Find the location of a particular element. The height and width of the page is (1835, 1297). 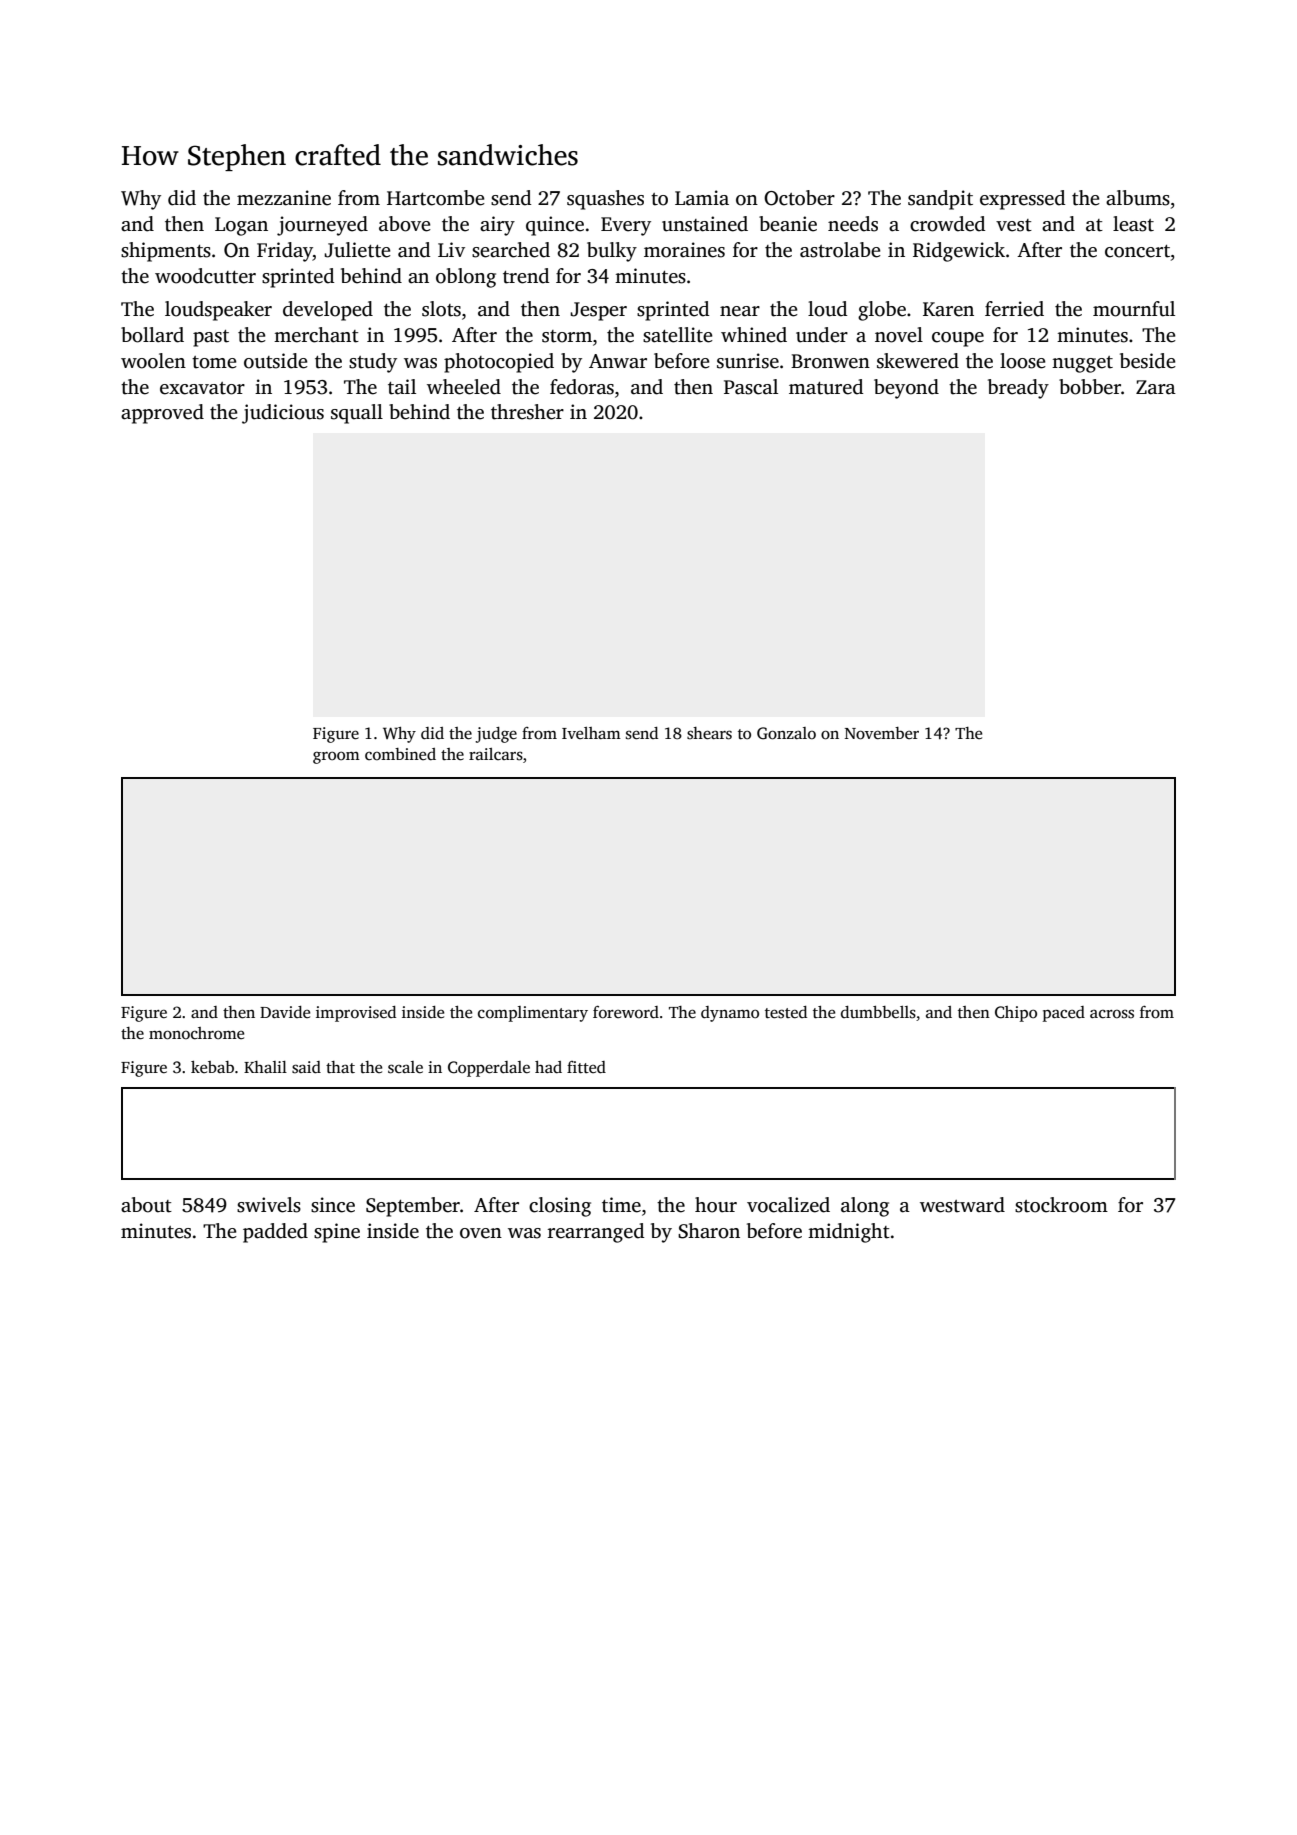

dynamo is located at coordinates (730, 1014).
